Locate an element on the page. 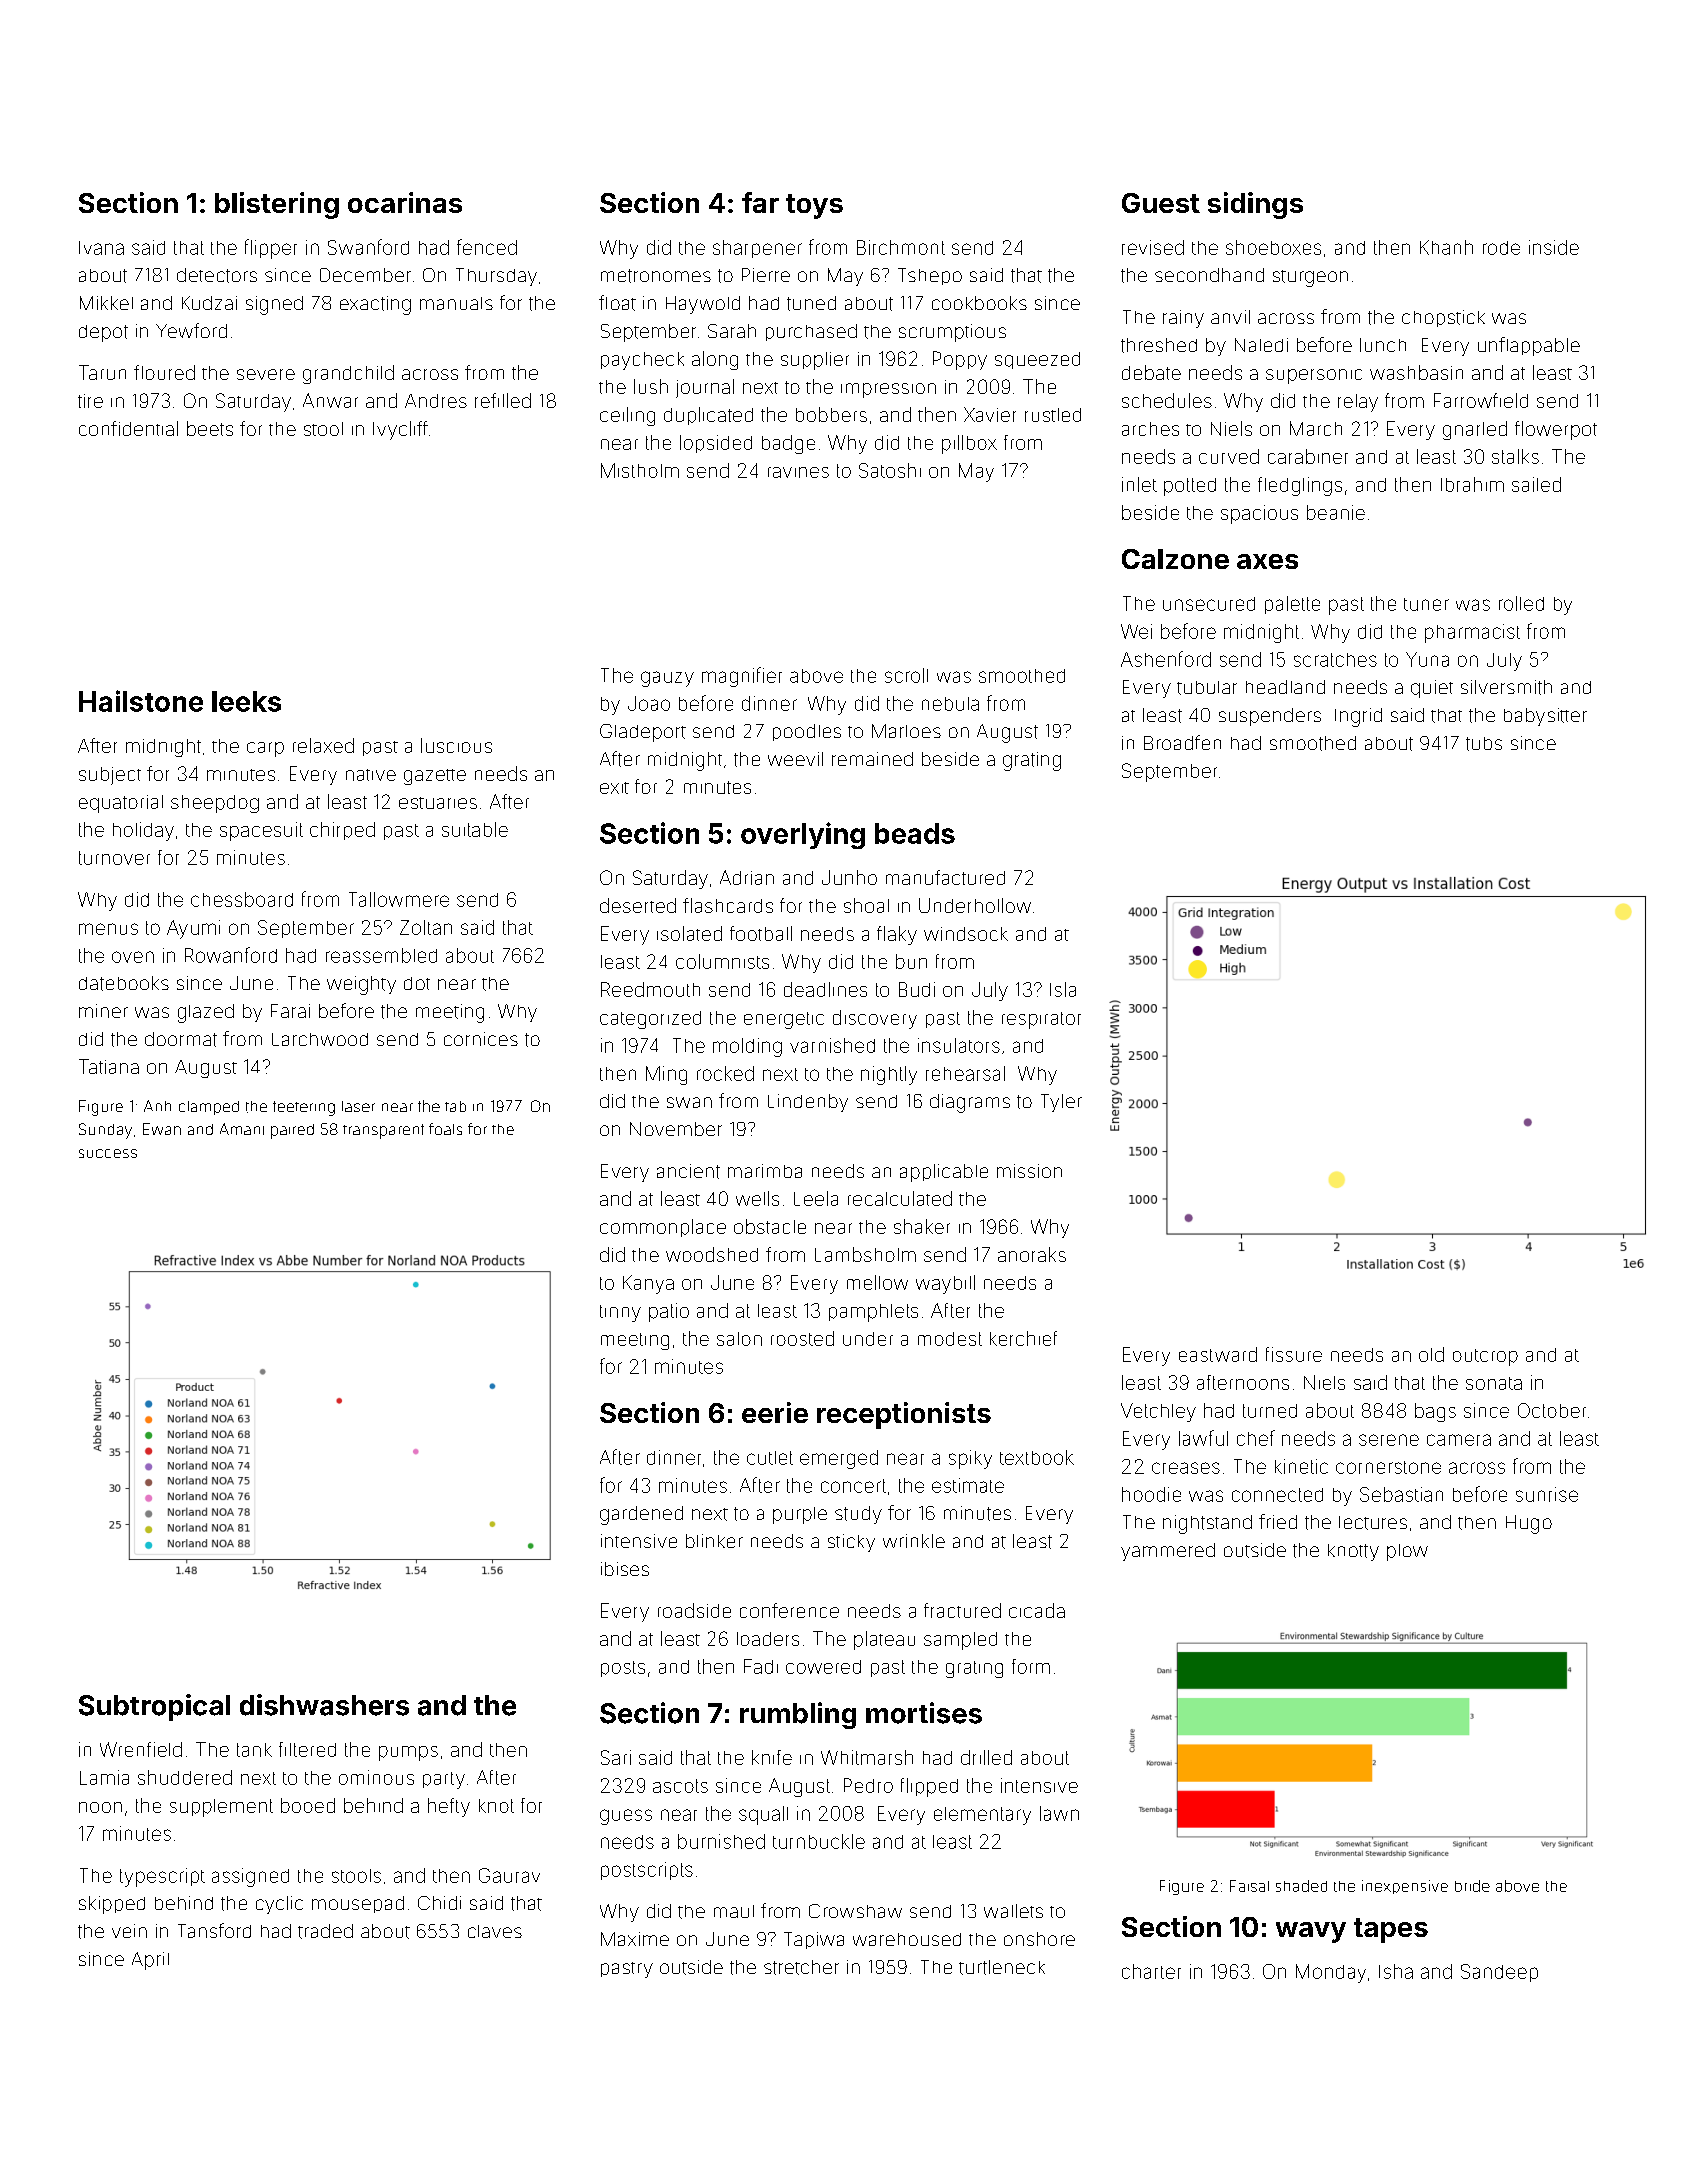 This image has height=2178, width=1683. claves is located at coordinates (495, 1931).
